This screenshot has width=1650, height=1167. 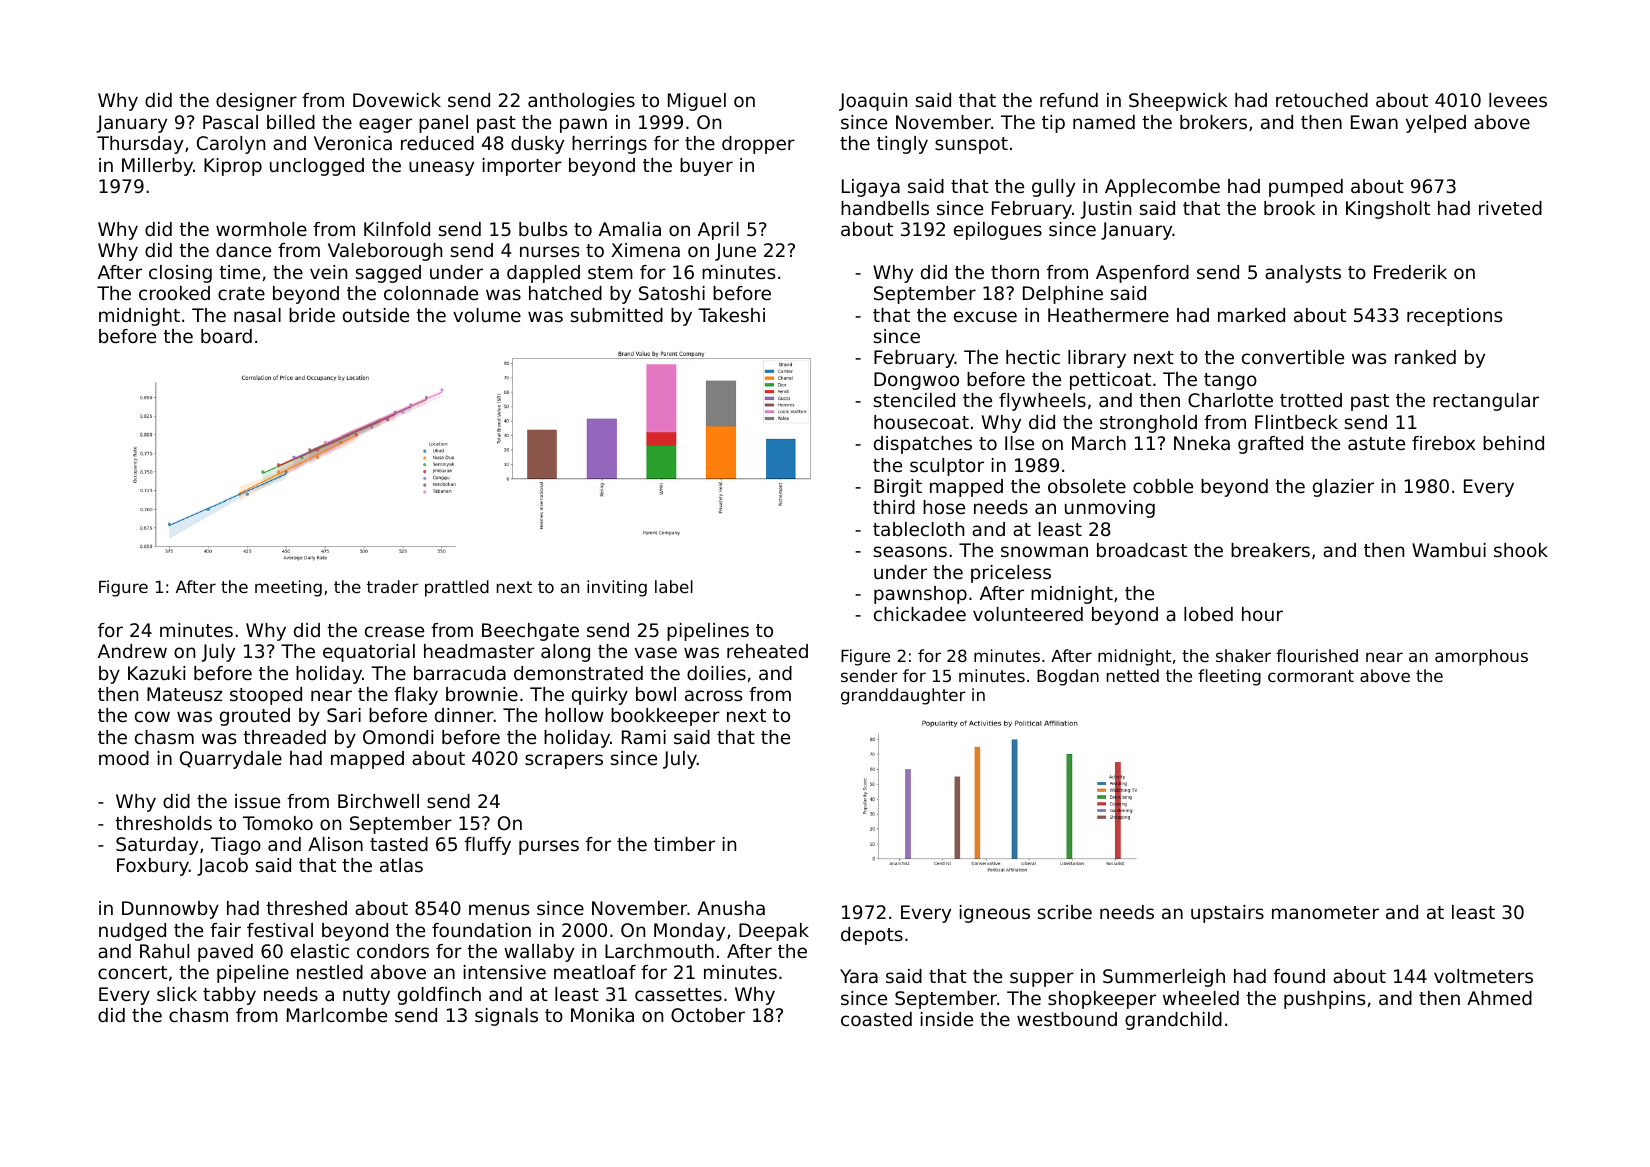 What do you see at coordinates (1110, 509) in the screenshot?
I see `unmoving` at bounding box center [1110, 509].
